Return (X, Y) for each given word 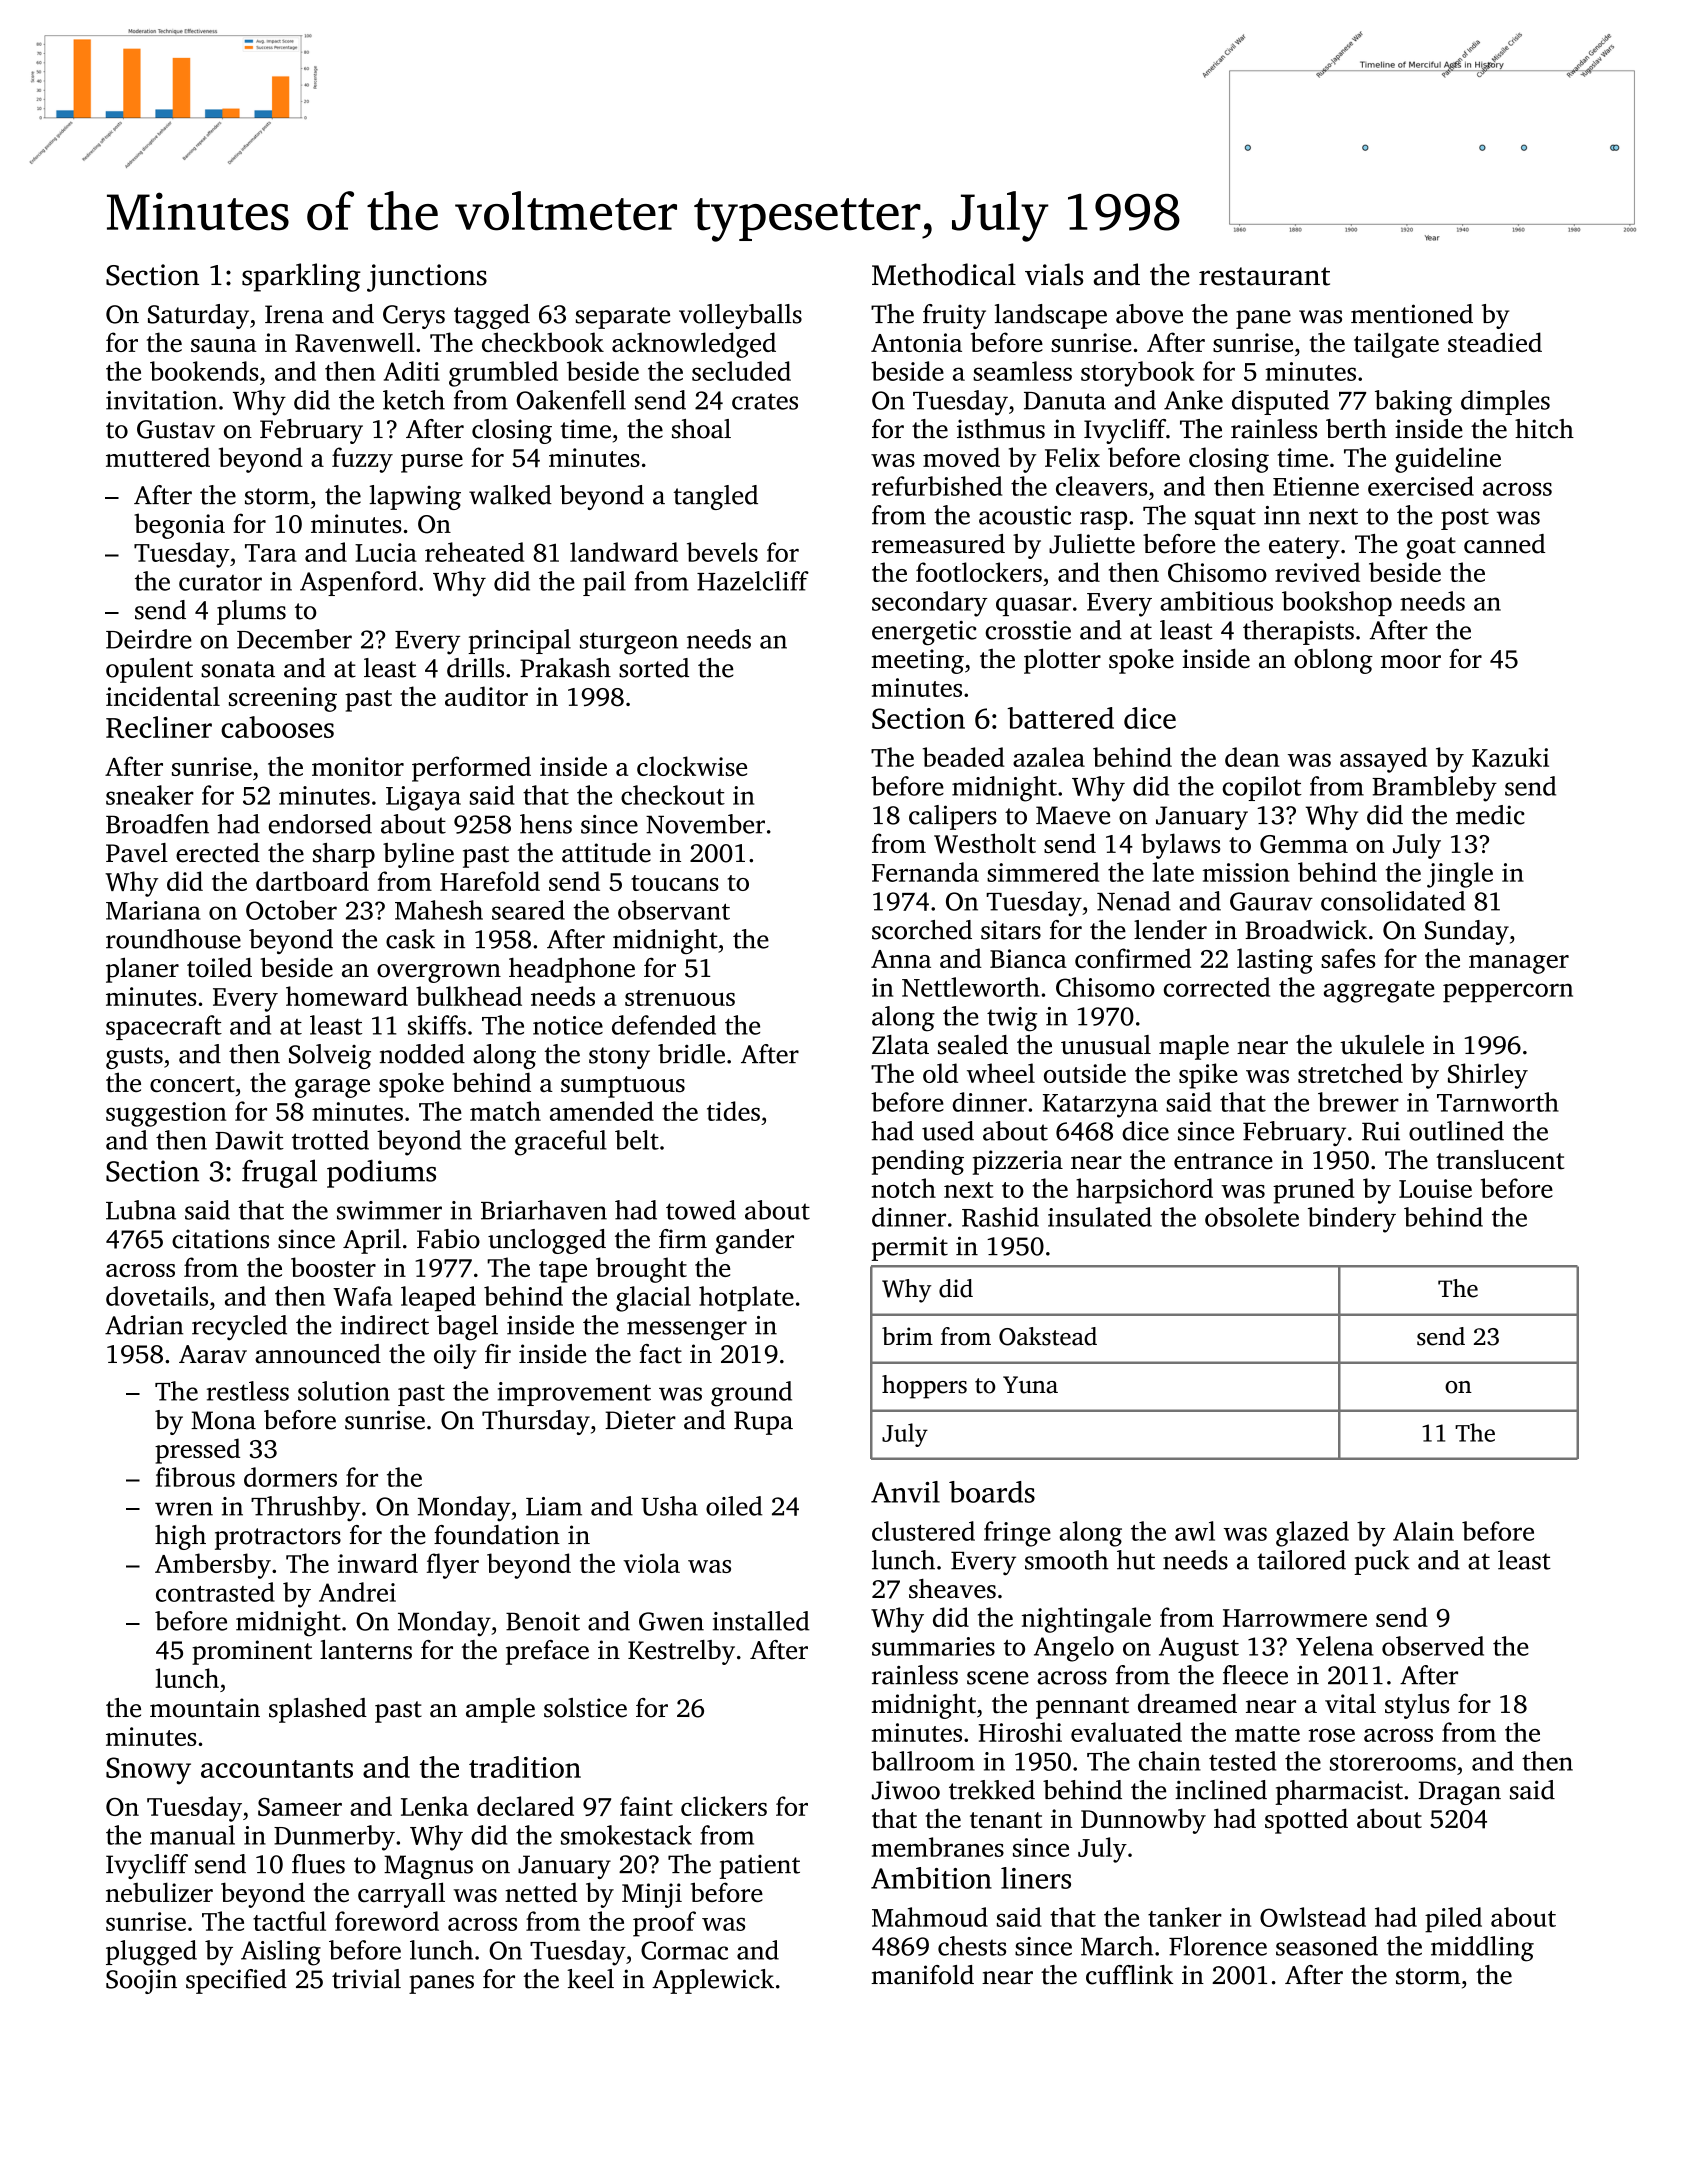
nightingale (1086, 1620)
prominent (252, 1652)
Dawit (249, 1140)
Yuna (1030, 1385)
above (1149, 314)
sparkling (301, 277)
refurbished (937, 486)
